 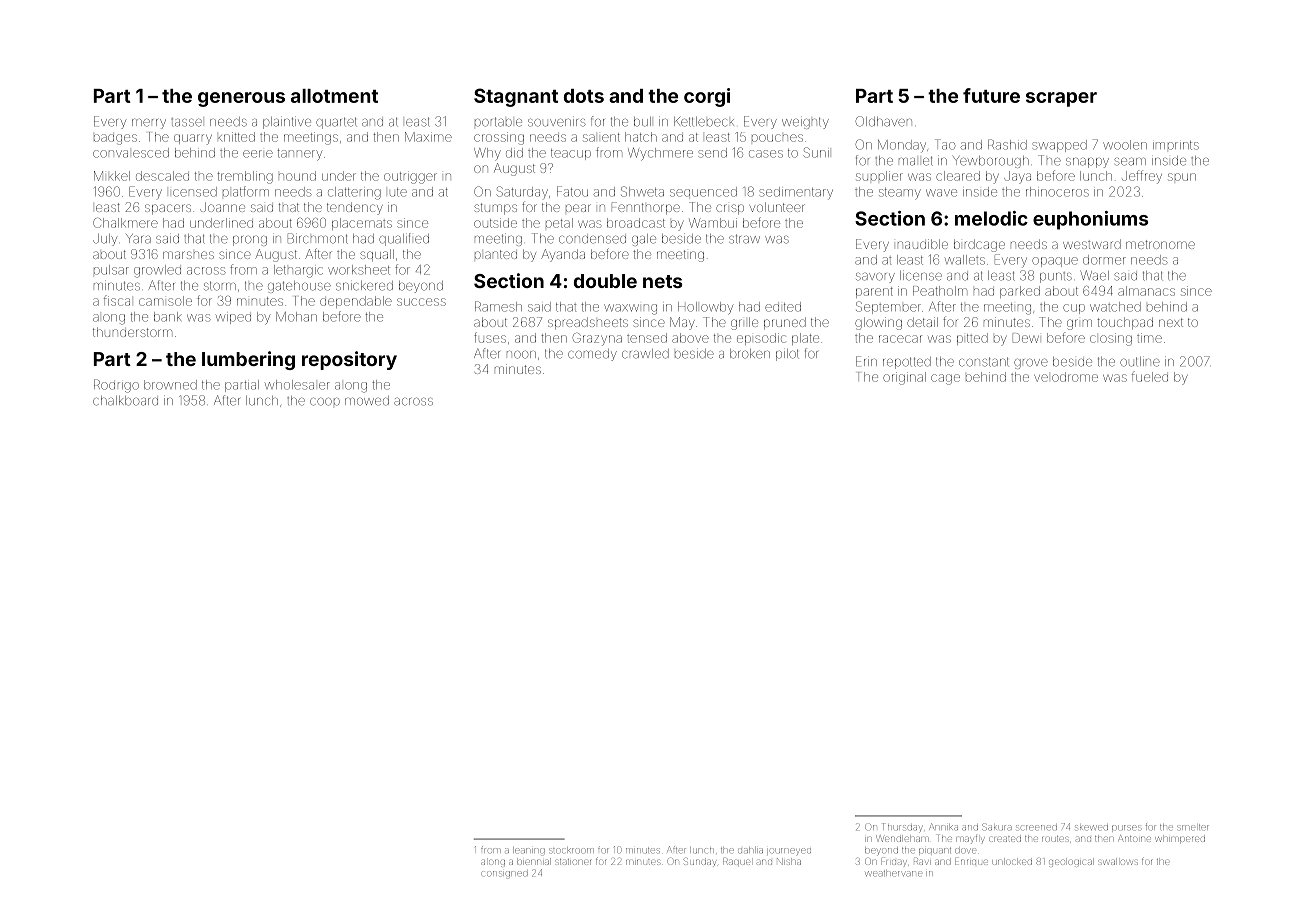 I want to click on consigned, so click(x=505, y=874).
